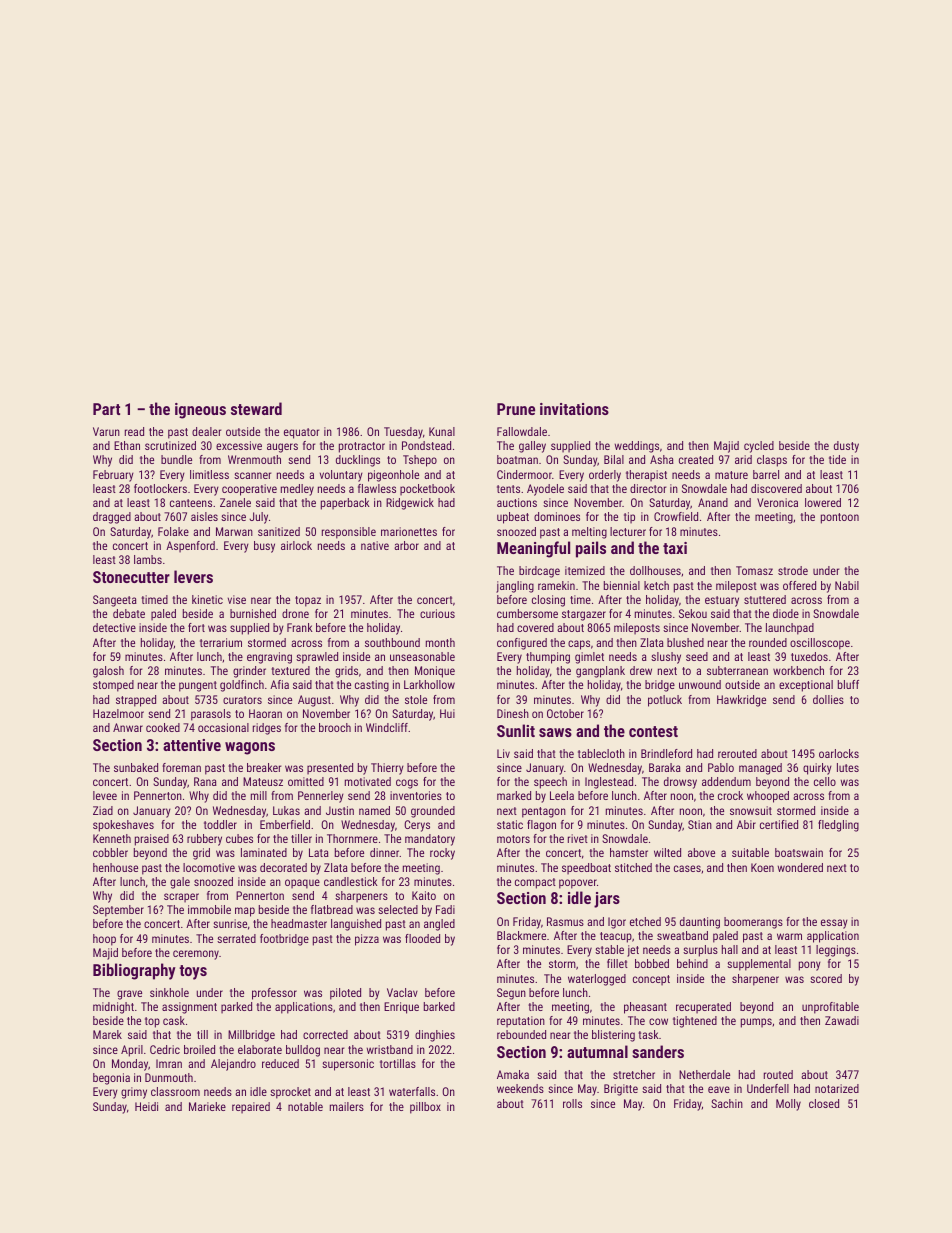  What do you see at coordinates (790, 629) in the image?
I see `launchpad` at bounding box center [790, 629].
